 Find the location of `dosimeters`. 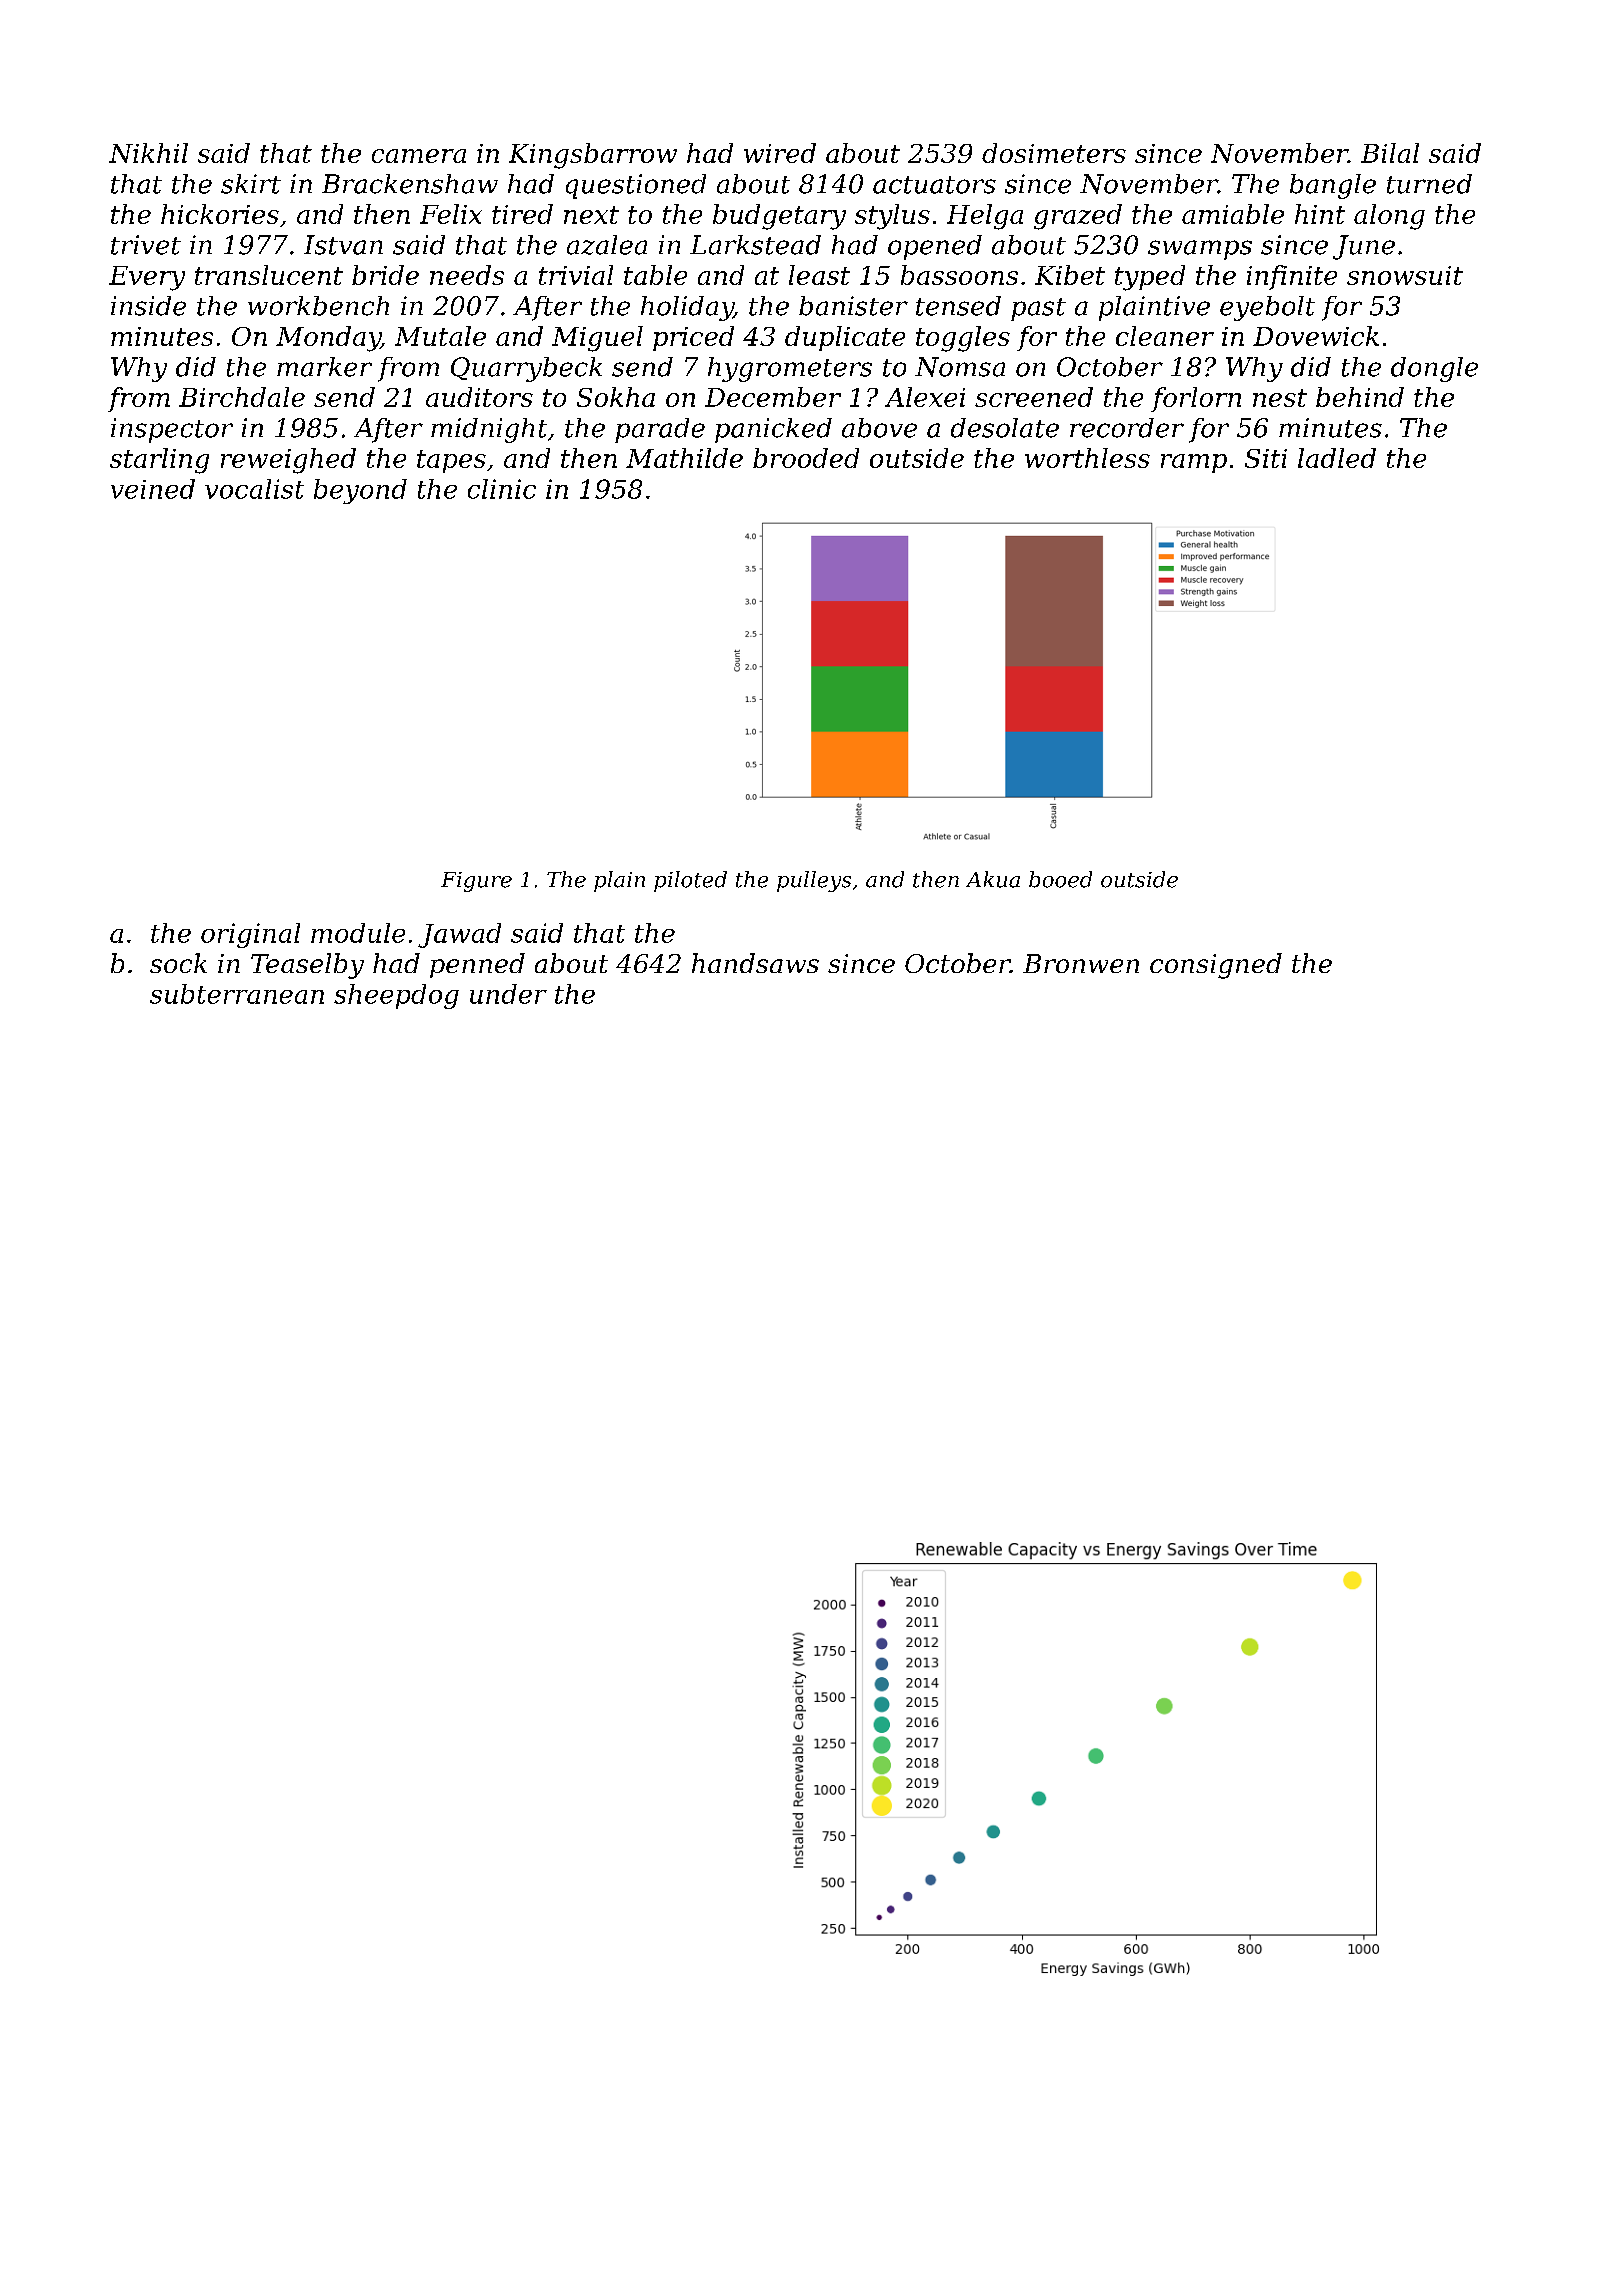

dosimeters is located at coordinates (1054, 153).
